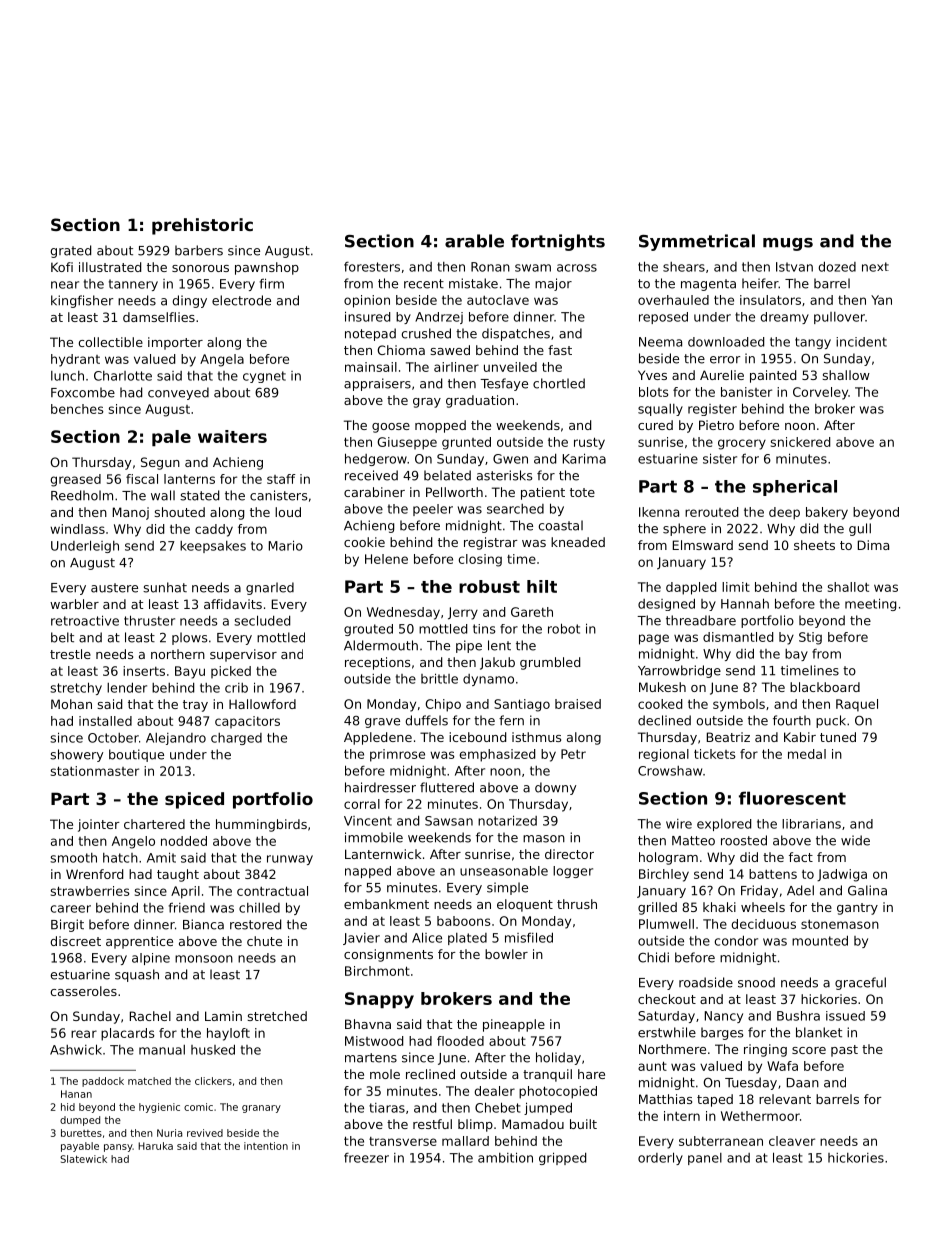 The image size is (952, 1233). What do you see at coordinates (261, 1109) in the screenshot?
I see `granary` at bounding box center [261, 1109].
